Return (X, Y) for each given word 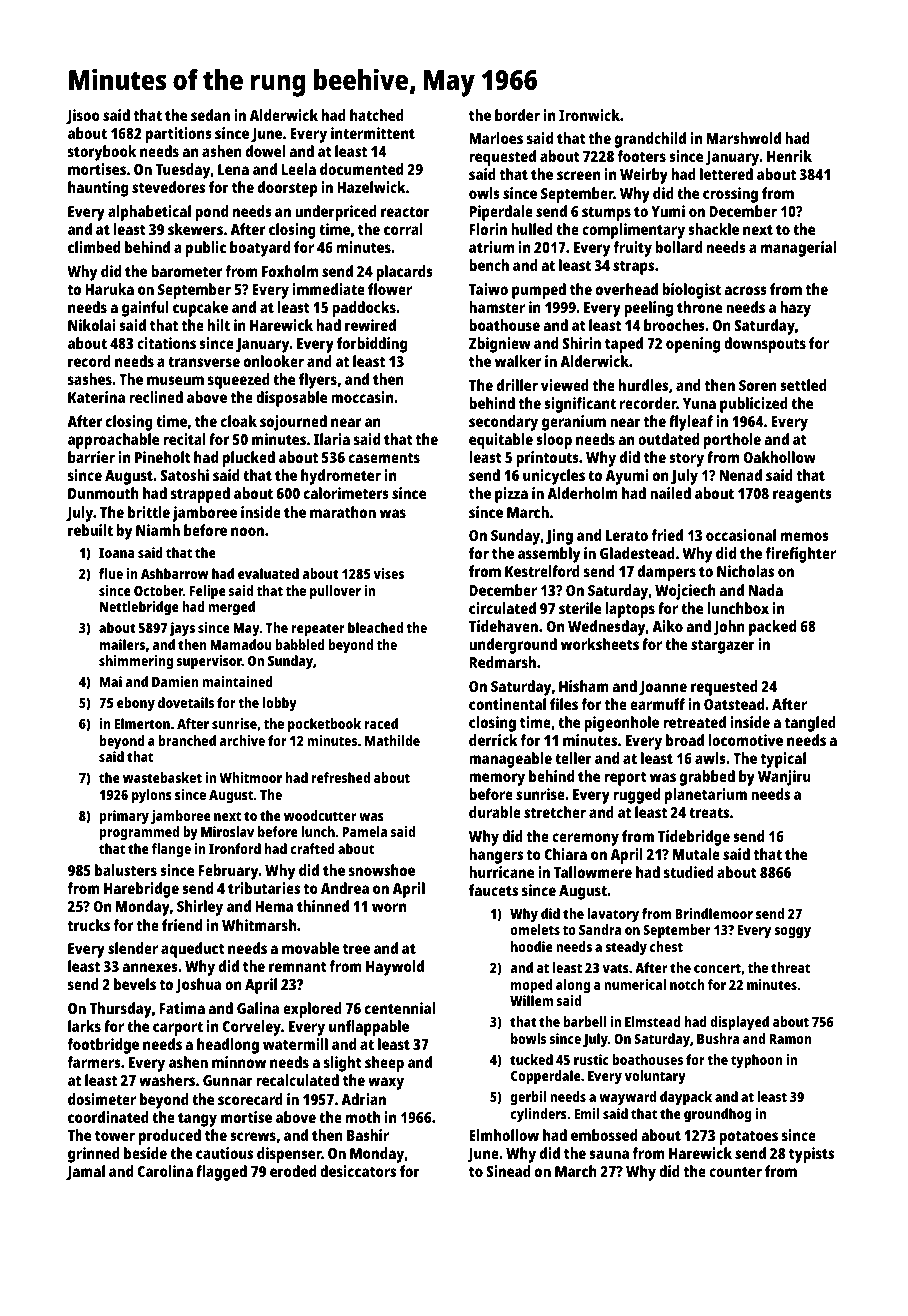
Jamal (85, 1173)
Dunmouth (103, 493)
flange (171, 850)
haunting (98, 189)
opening (693, 345)
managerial (799, 249)
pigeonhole (621, 724)
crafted (313, 848)
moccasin (362, 397)
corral (403, 229)
